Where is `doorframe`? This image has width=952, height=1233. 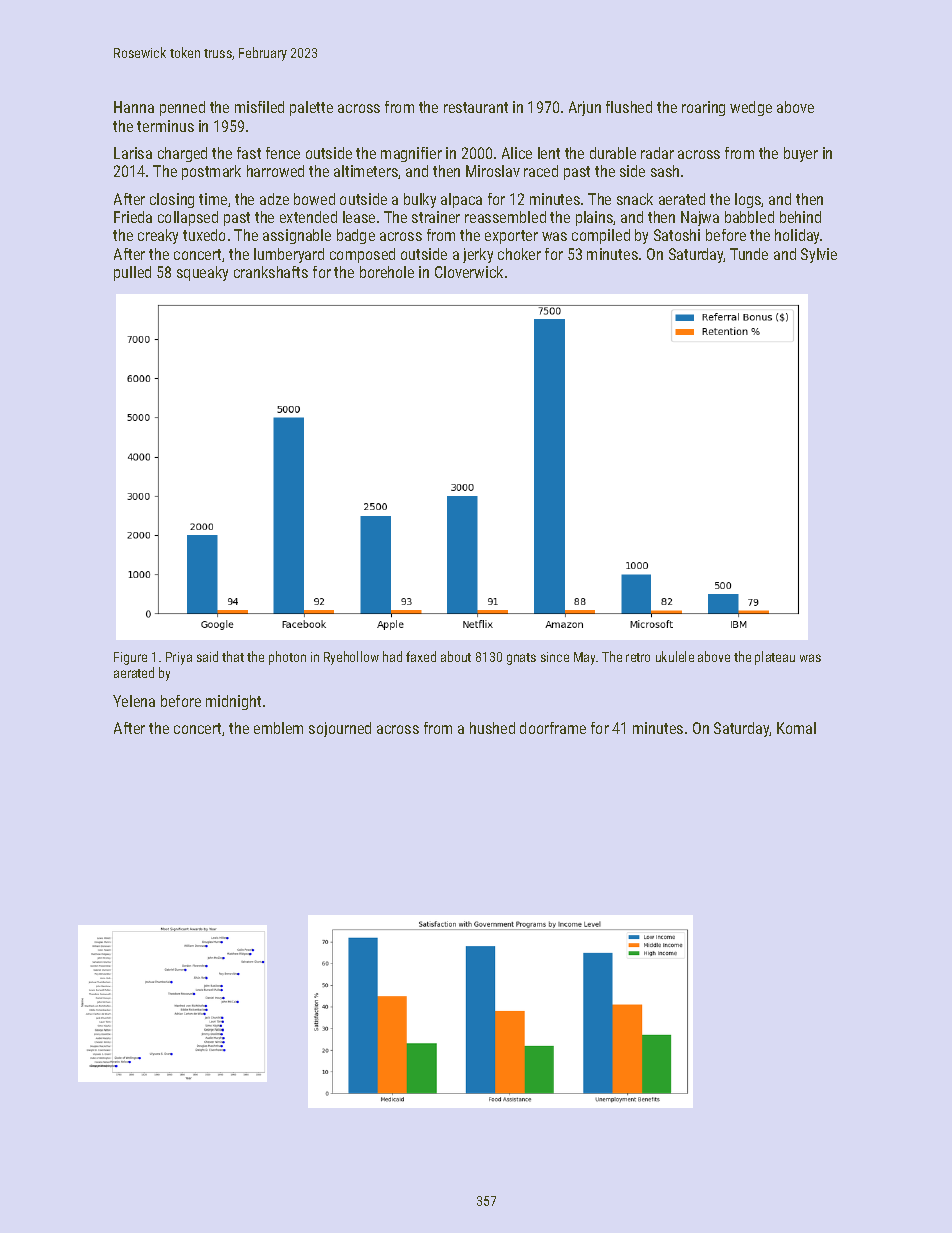
doorframe is located at coordinates (553, 728).
